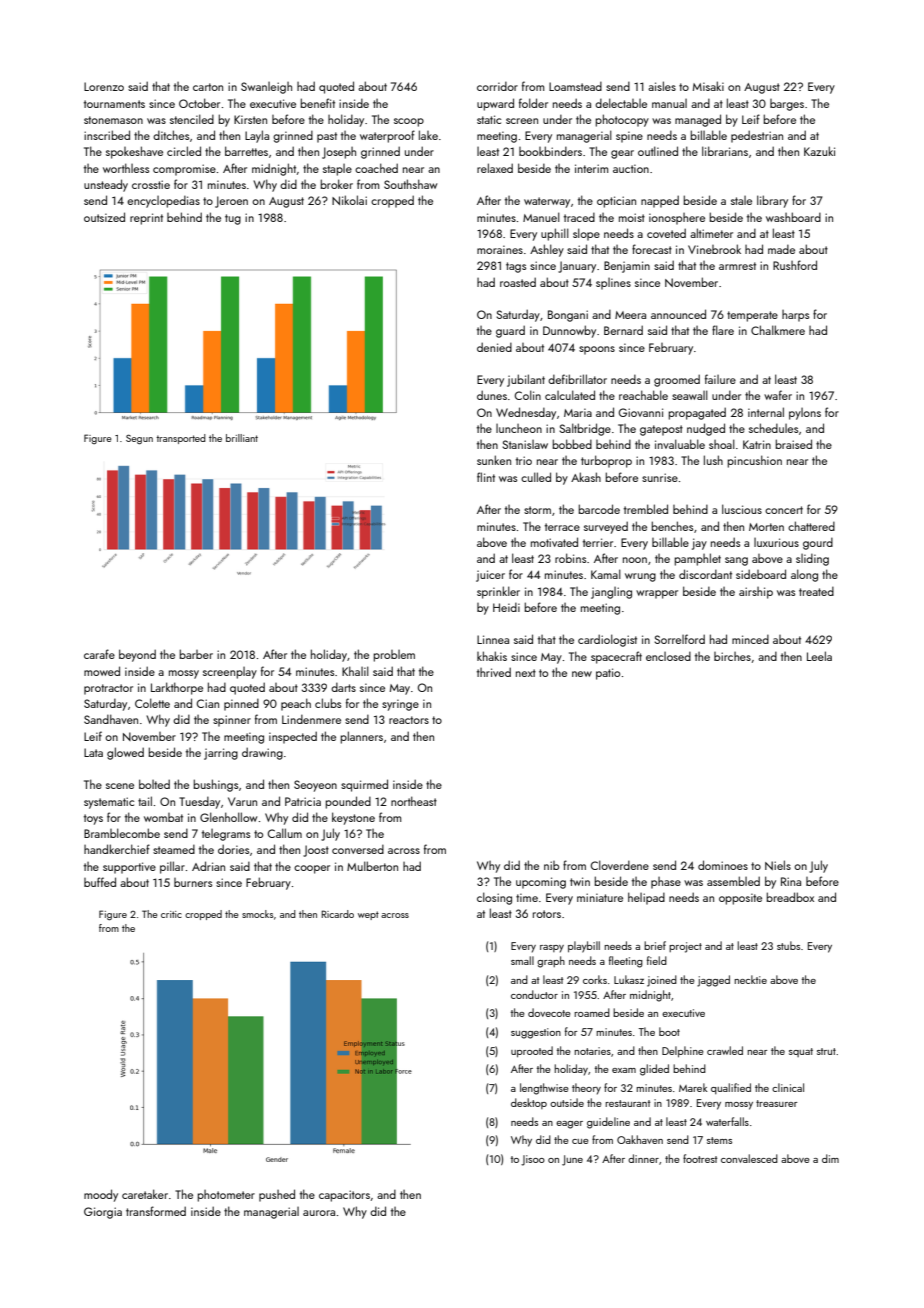 This document has height=1308, width=924. I want to click on darts, so click(343, 687).
